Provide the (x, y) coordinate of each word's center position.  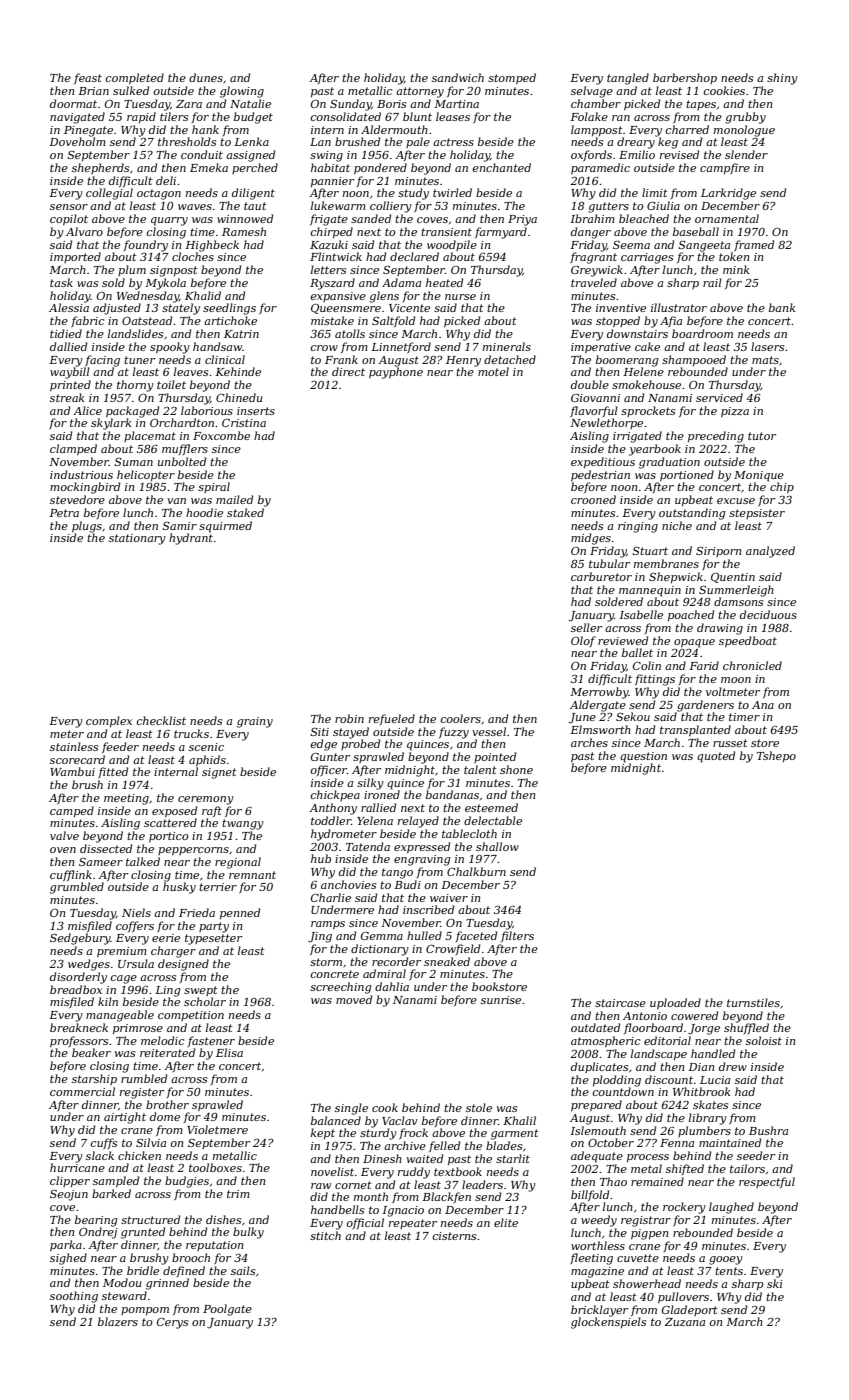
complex (109, 721)
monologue (744, 131)
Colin (647, 665)
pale (418, 142)
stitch (325, 1235)
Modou (122, 1282)
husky (179, 888)
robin (349, 718)
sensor (69, 207)
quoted (716, 757)
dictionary (380, 950)
